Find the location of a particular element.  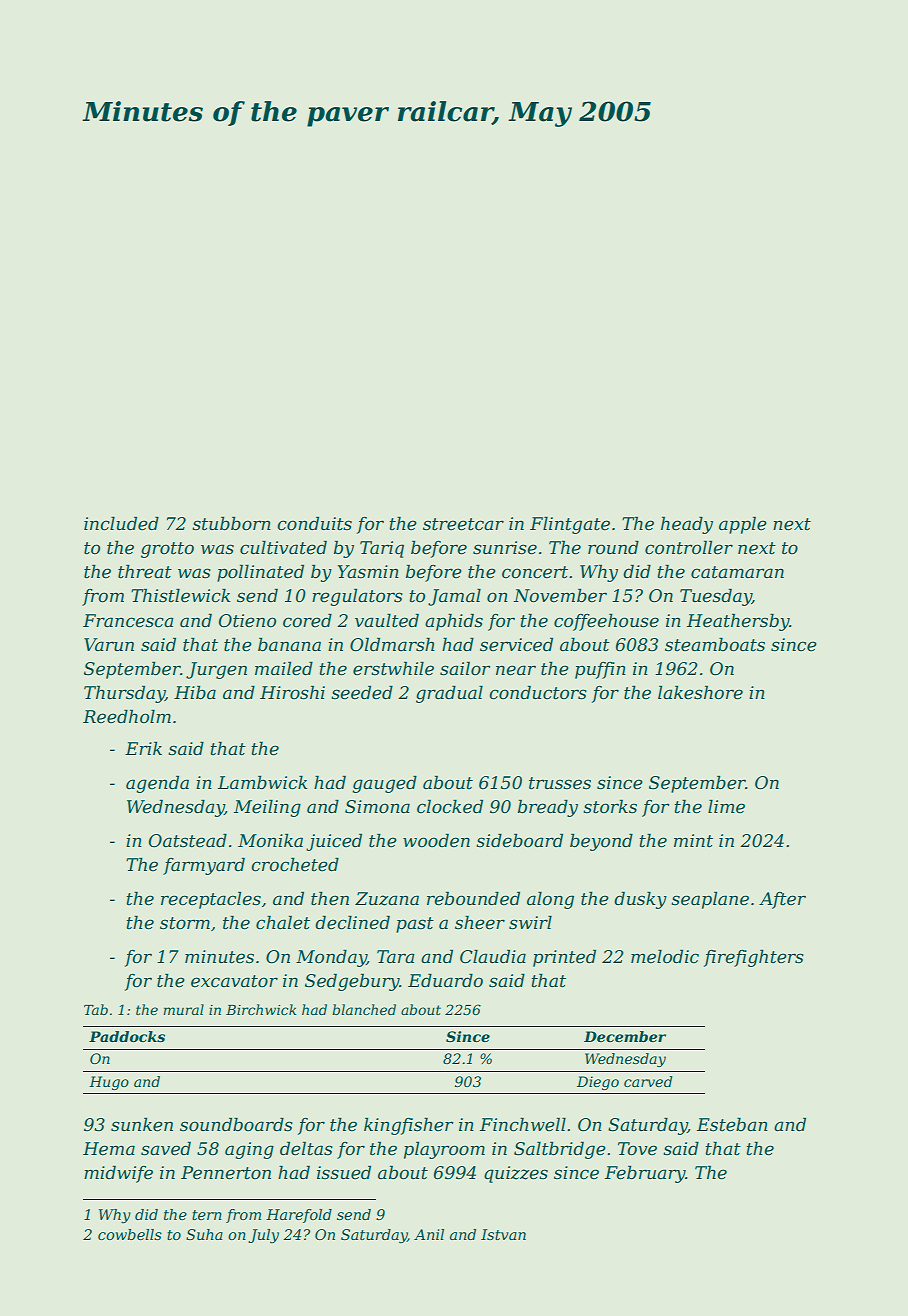

tern is located at coordinates (207, 1215).
